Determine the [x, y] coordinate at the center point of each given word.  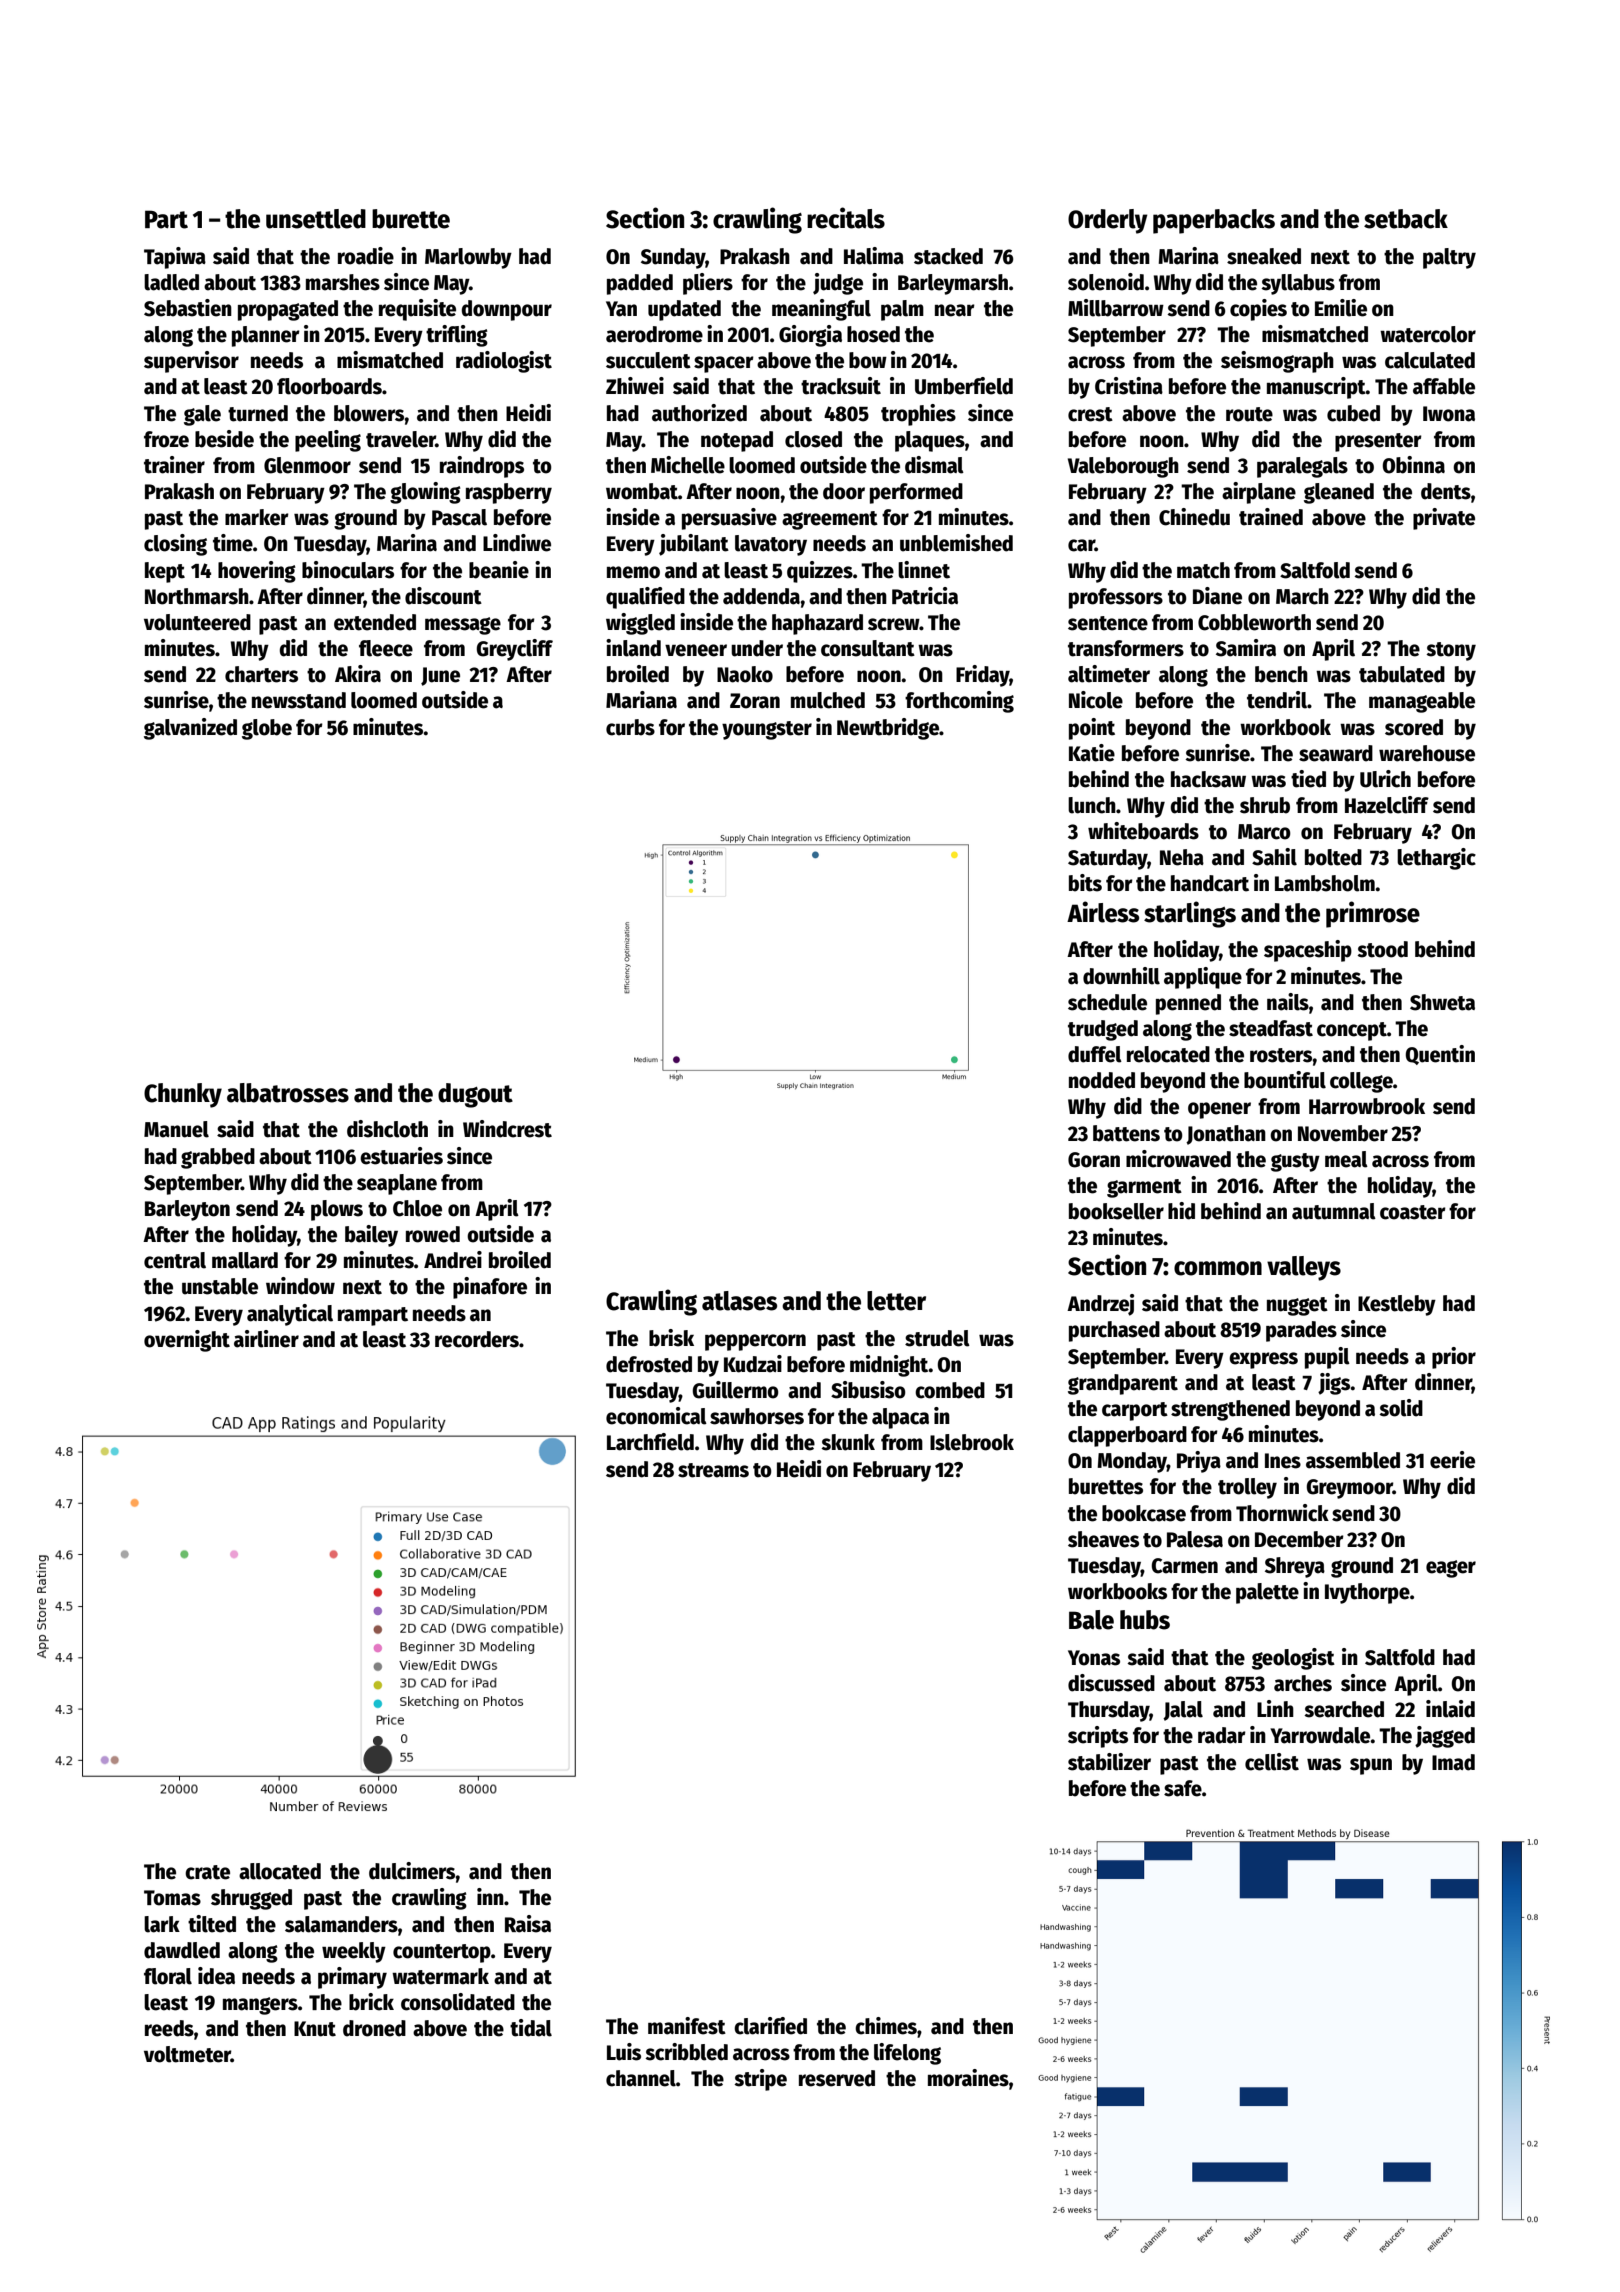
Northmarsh [197, 596]
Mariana [641, 700]
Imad [1453, 1762]
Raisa [528, 1924]
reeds [169, 2028]
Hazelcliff [1387, 805]
